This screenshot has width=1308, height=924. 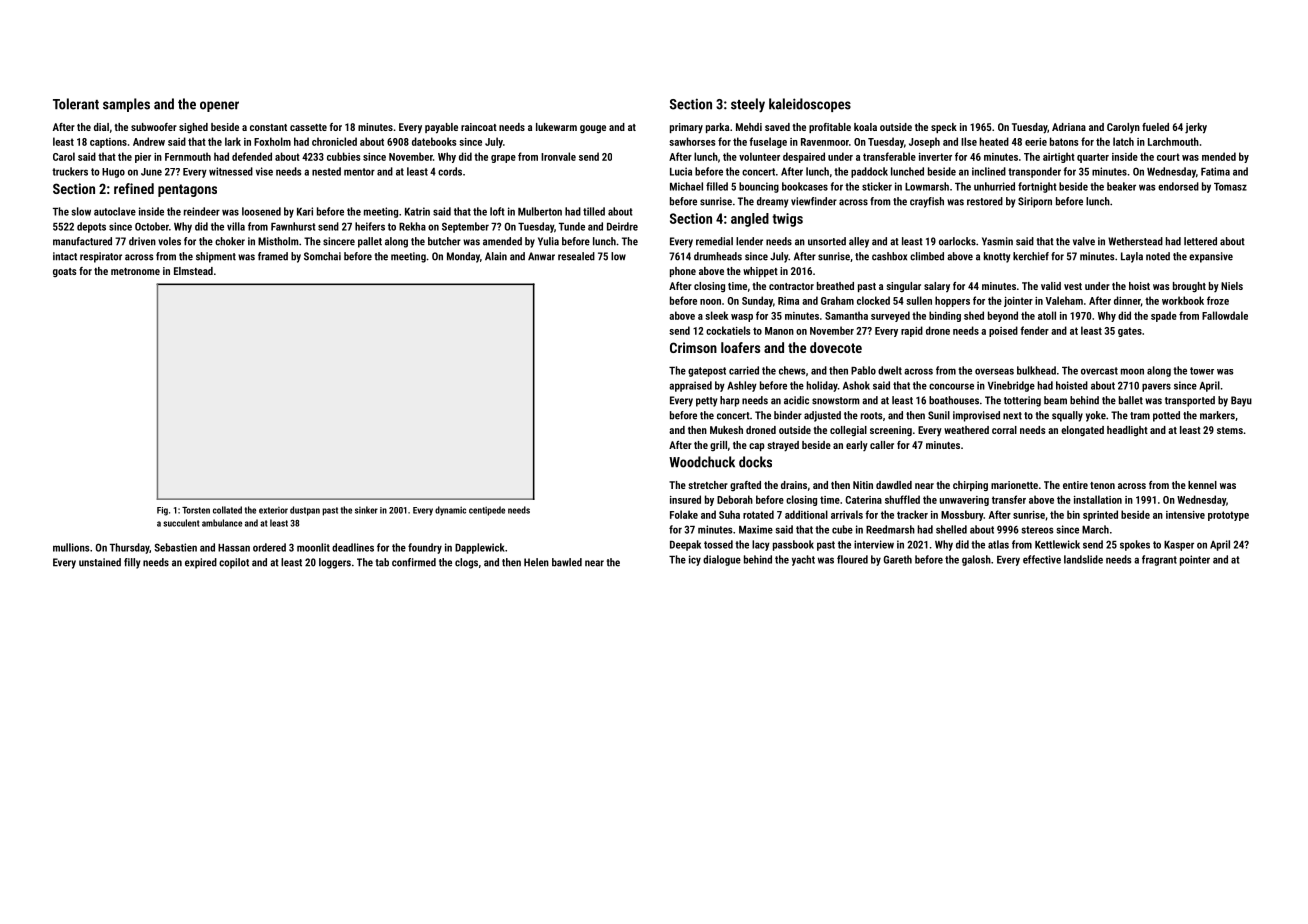 What do you see at coordinates (1123, 141) in the screenshot?
I see `latch` at bounding box center [1123, 141].
